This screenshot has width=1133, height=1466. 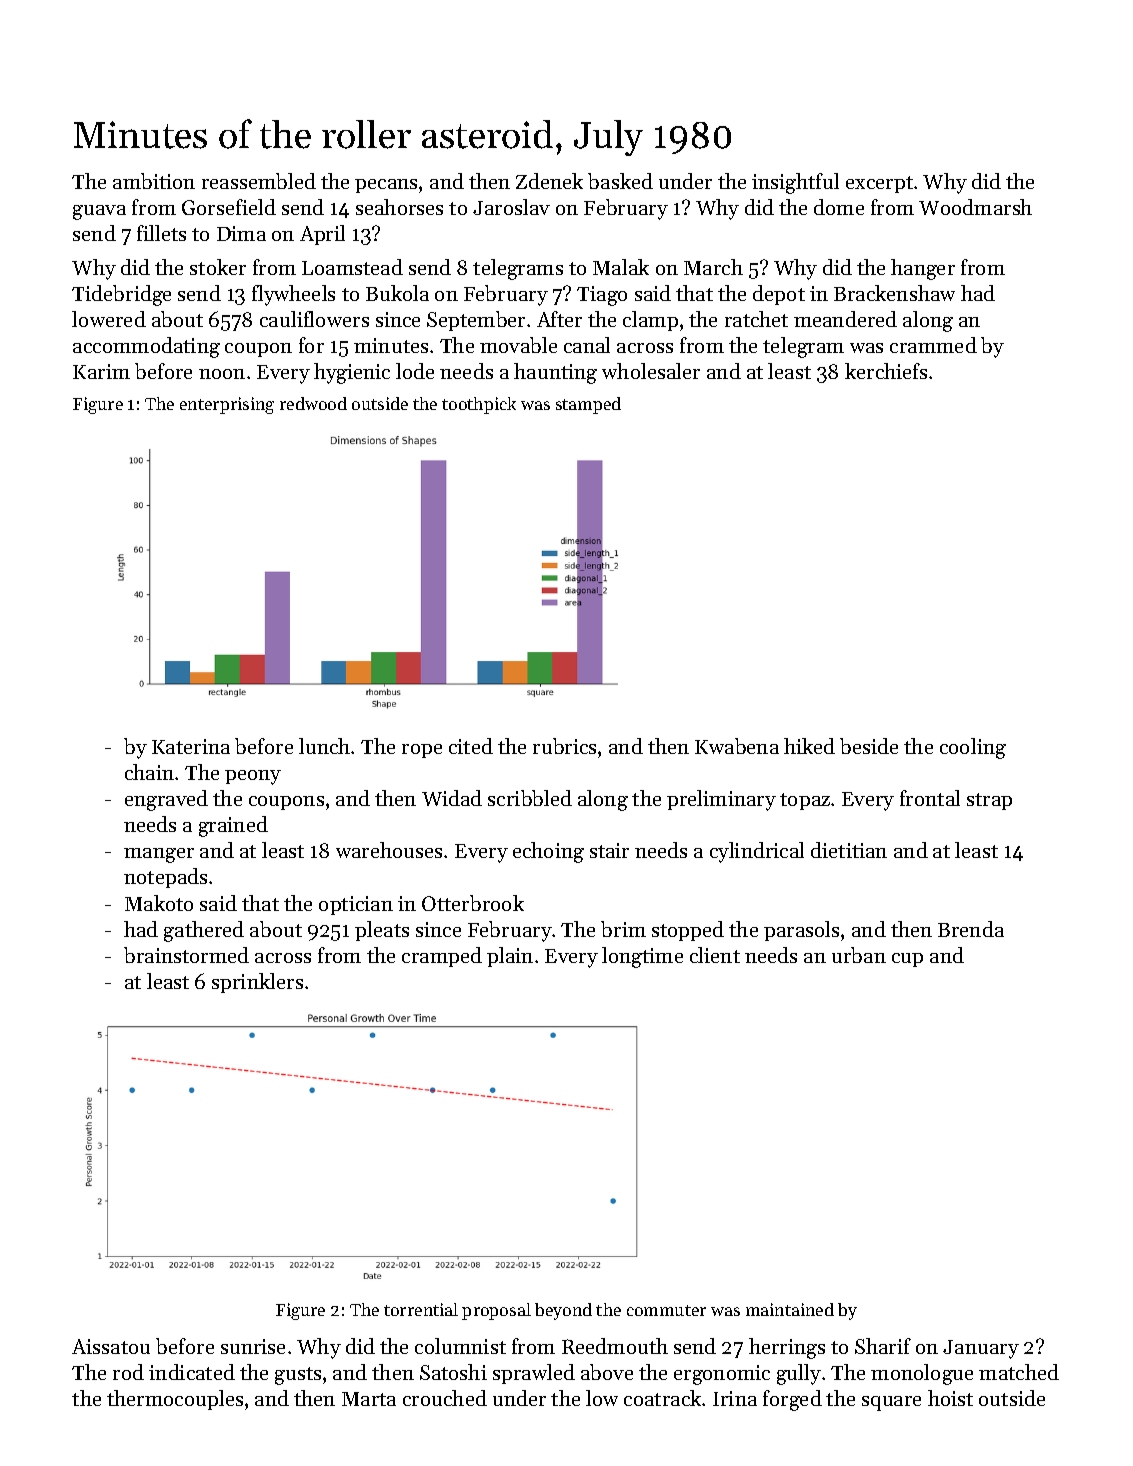 What do you see at coordinates (191, 746) in the screenshot?
I see `Katerina` at bounding box center [191, 746].
